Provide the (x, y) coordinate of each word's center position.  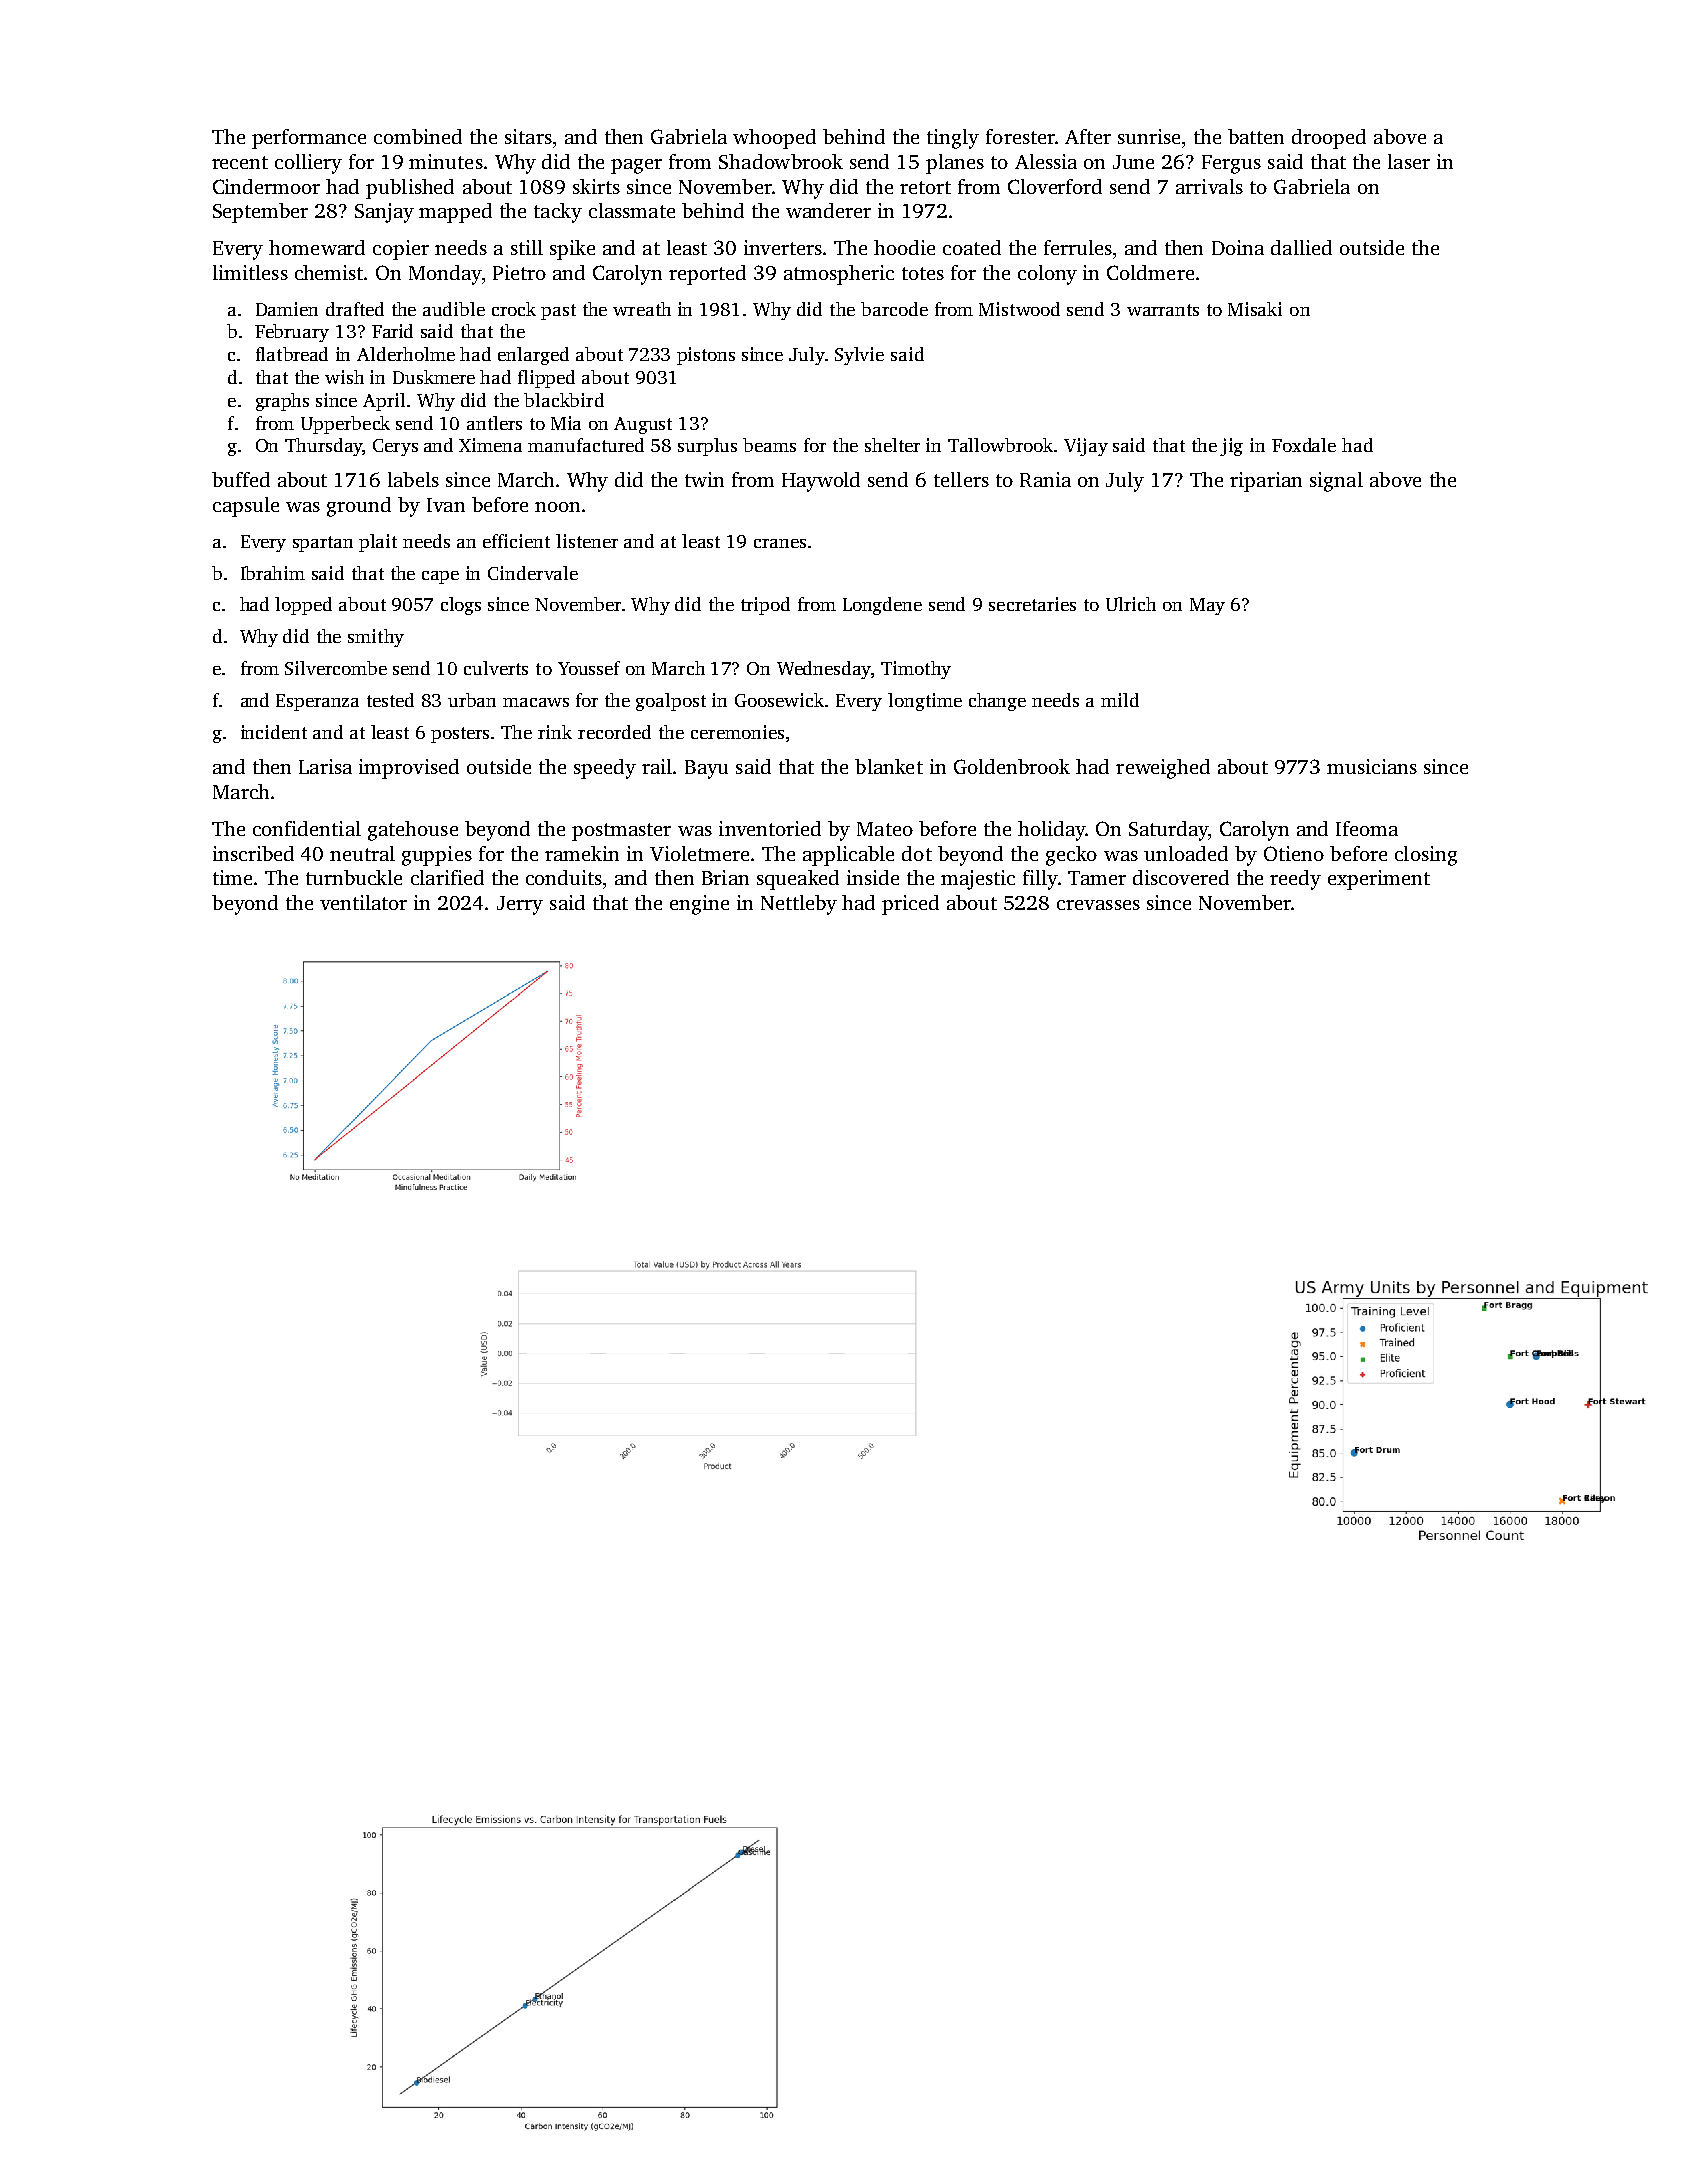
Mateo (885, 829)
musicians (1372, 766)
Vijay (1086, 447)
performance (309, 139)
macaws (536, 702)
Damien (287, 309)
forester (1020, 136)
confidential (307, 828)
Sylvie (859, 356)
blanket (889, 766)
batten (1256, 136)
